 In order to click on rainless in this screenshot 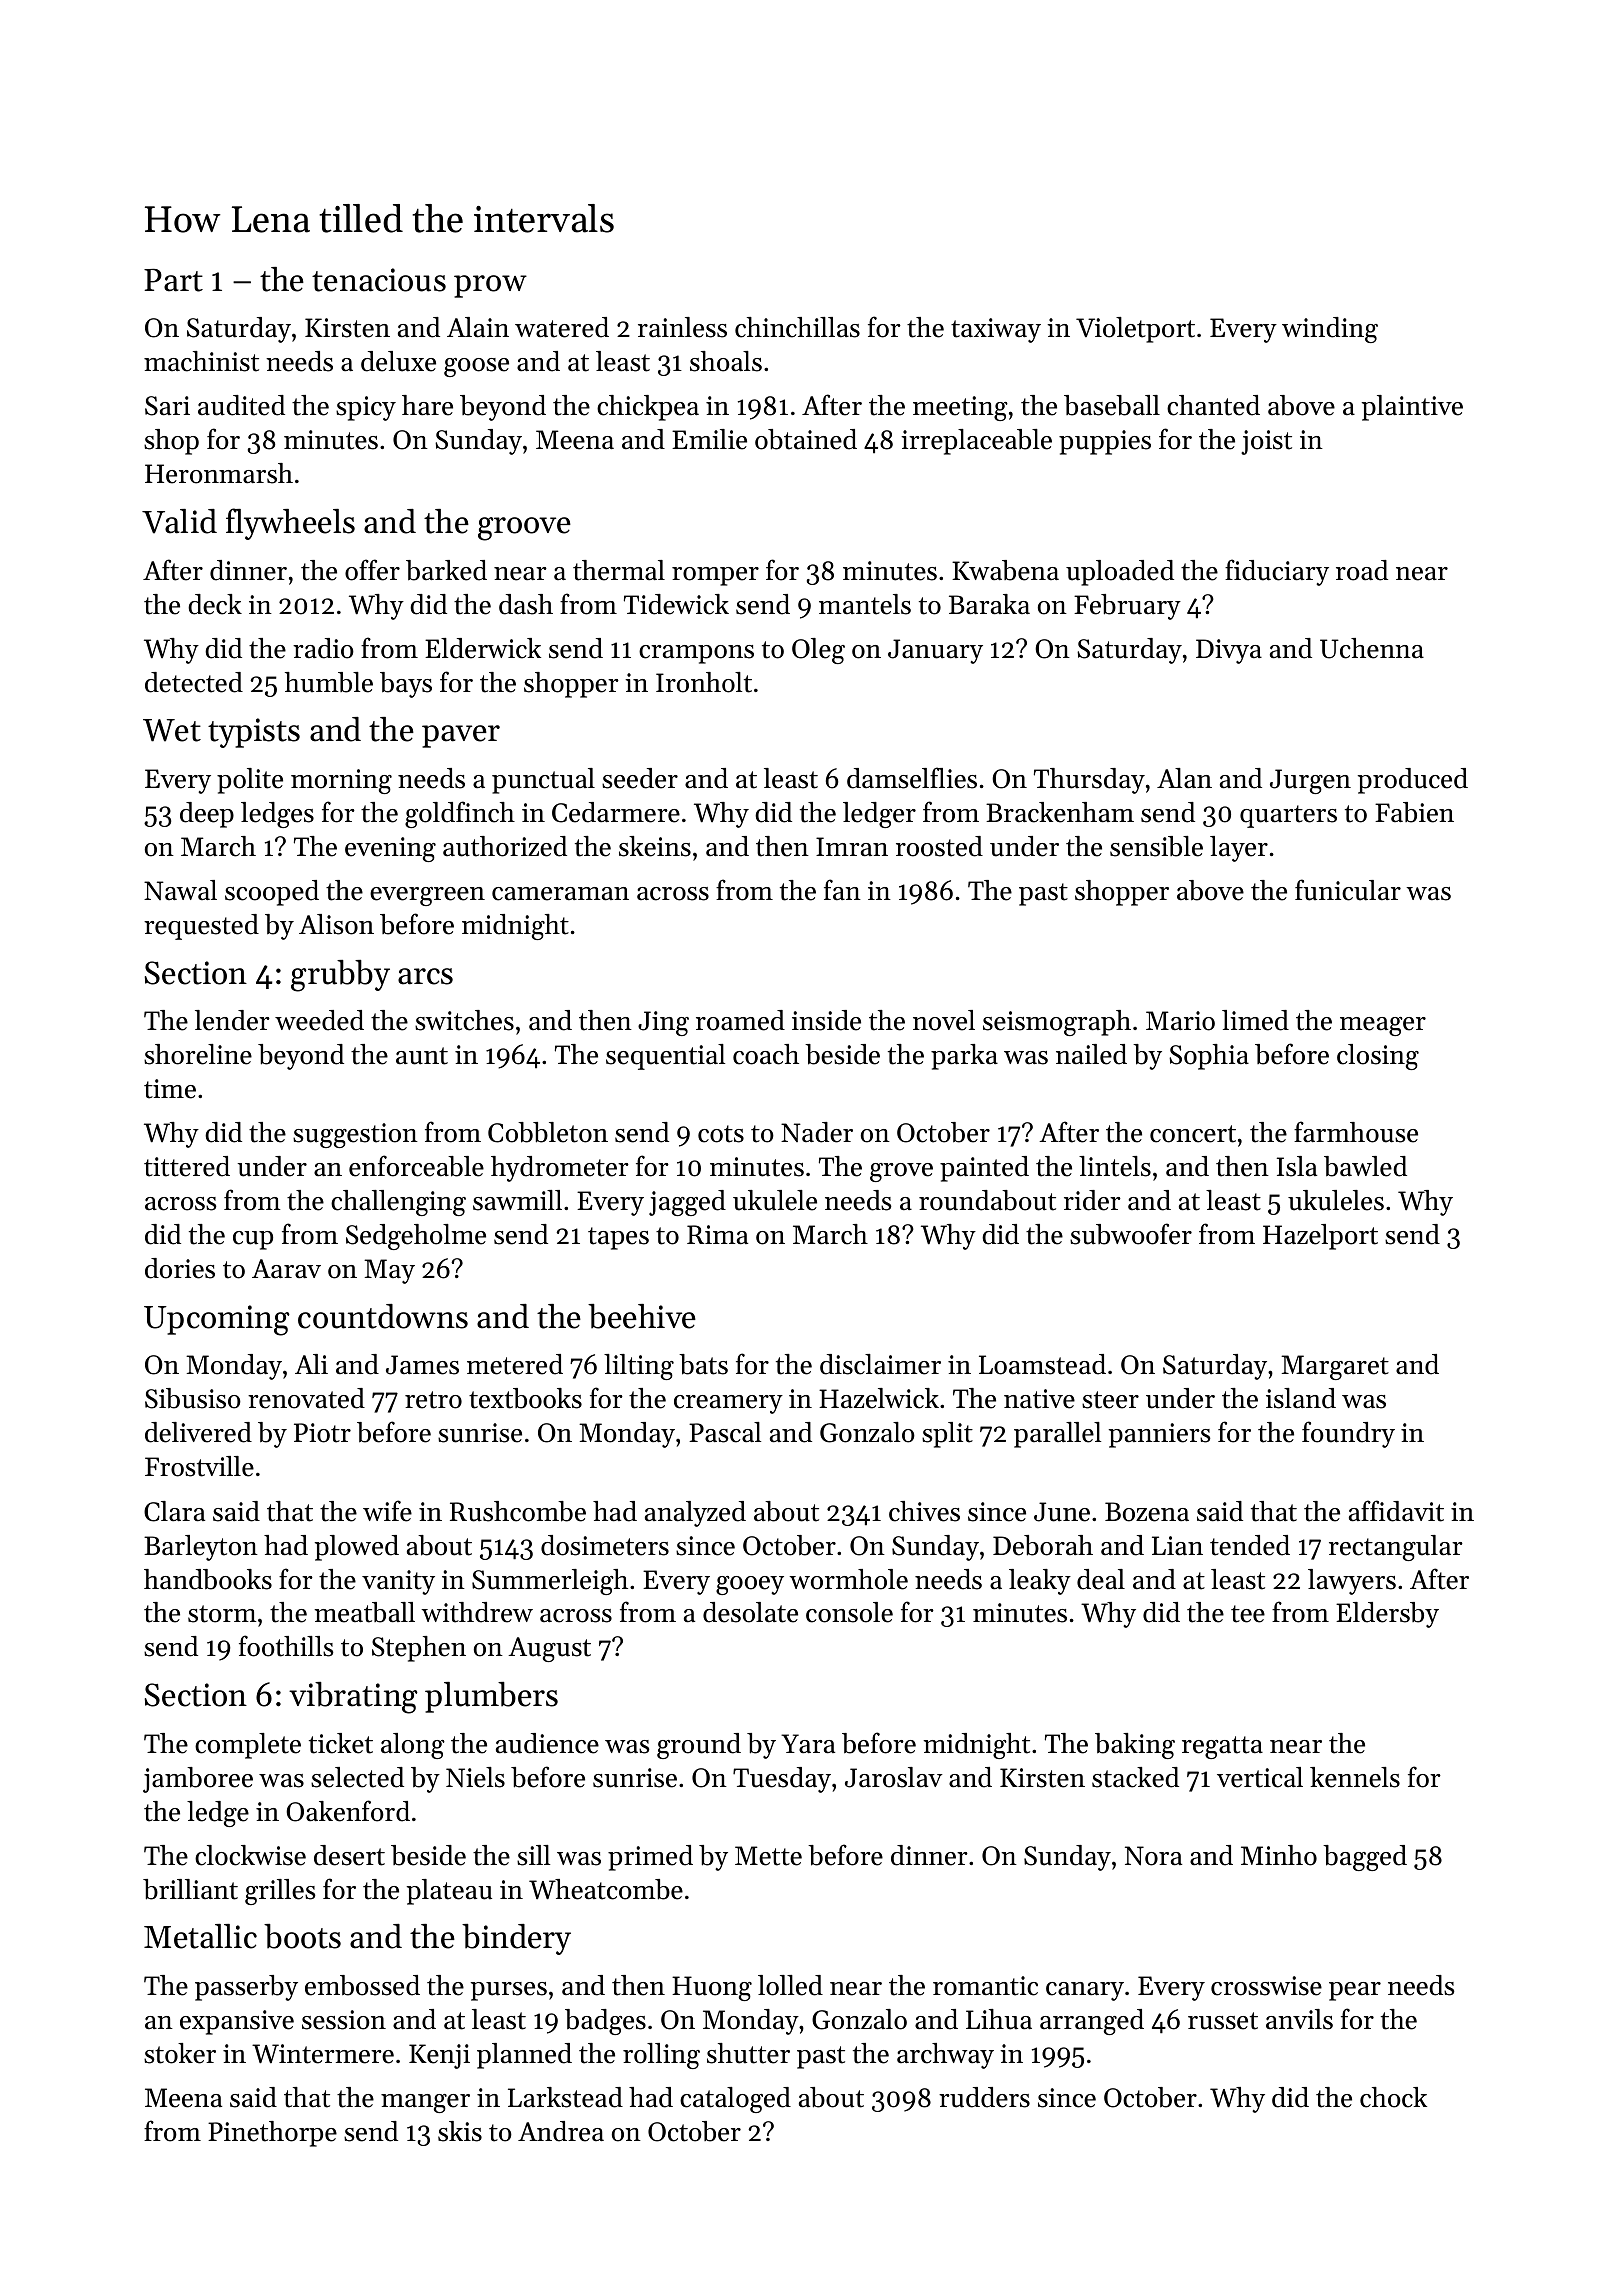, I will do `click(682, 327)`.
